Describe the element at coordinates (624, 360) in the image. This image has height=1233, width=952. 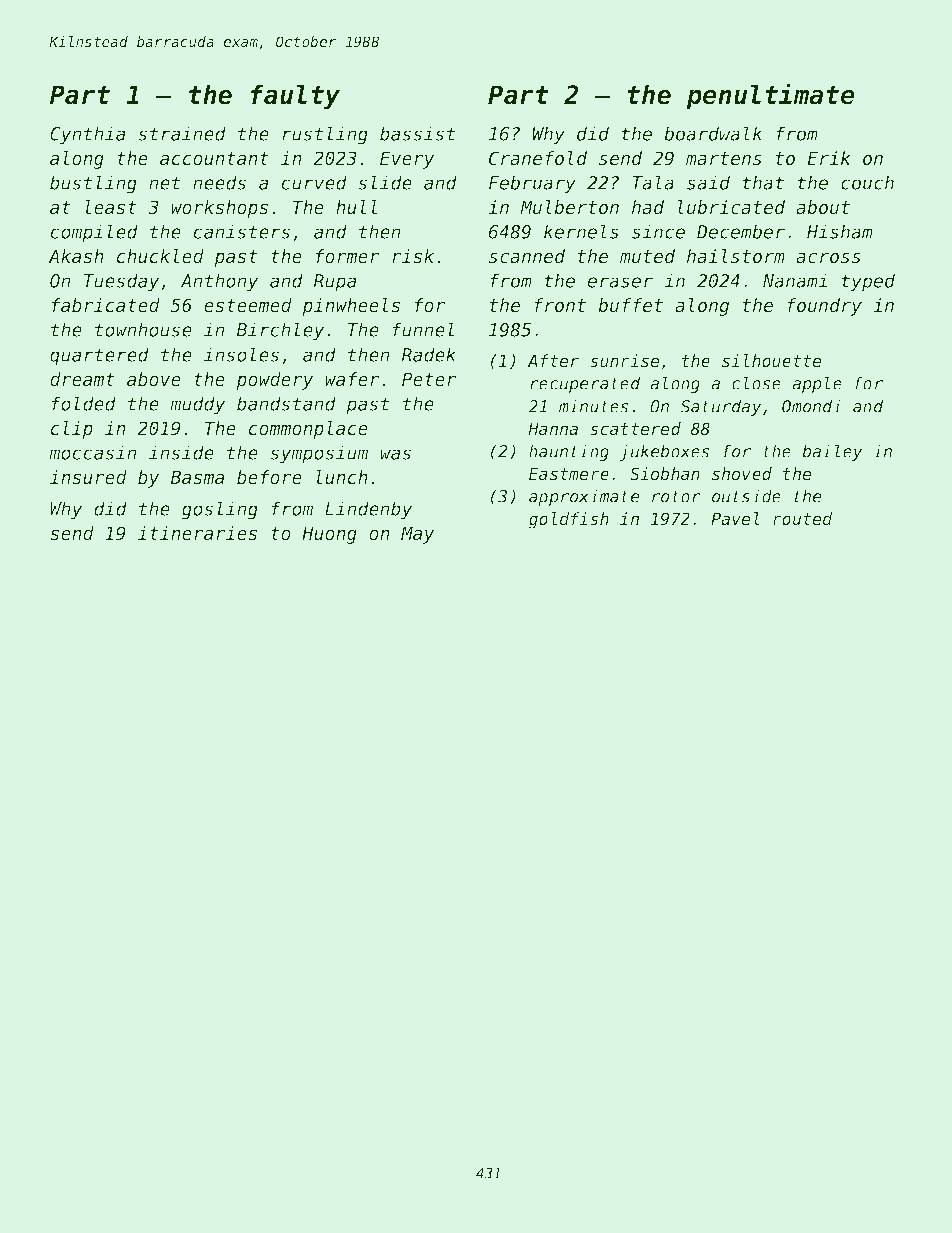
I see `sunrise` at that location.
